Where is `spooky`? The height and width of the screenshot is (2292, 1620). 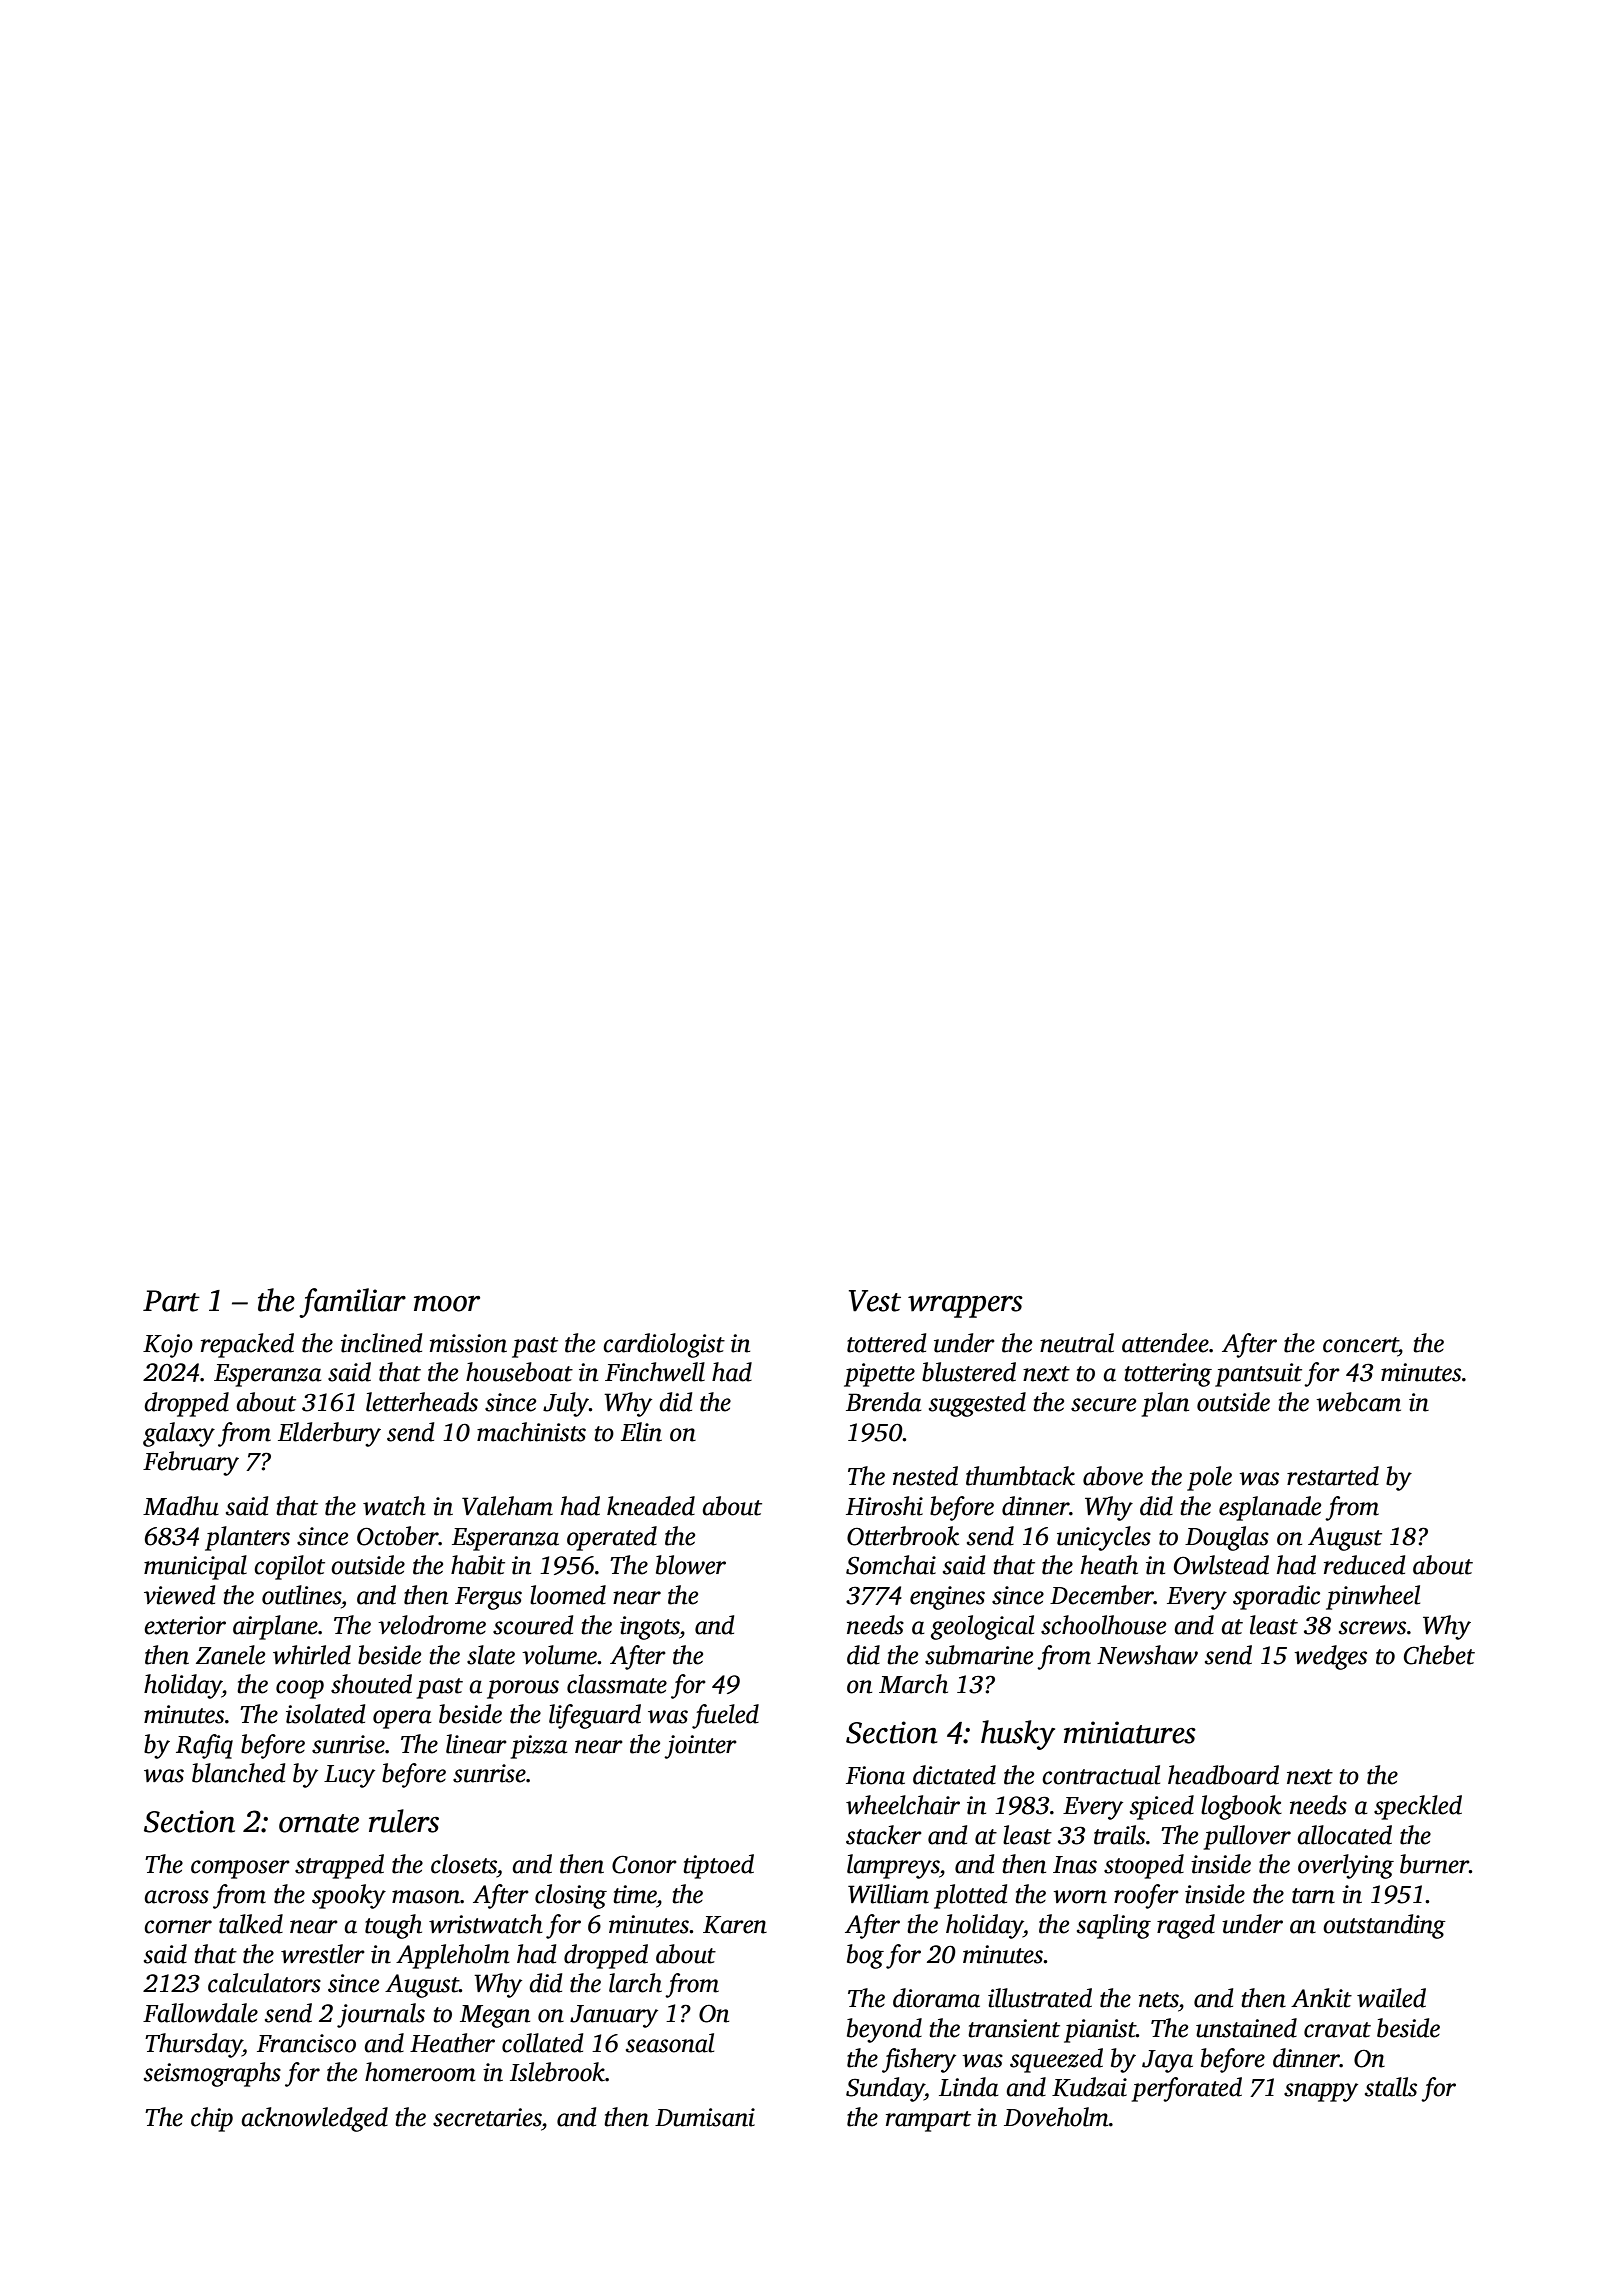
spooky is located at coordinates (349, 1896).
